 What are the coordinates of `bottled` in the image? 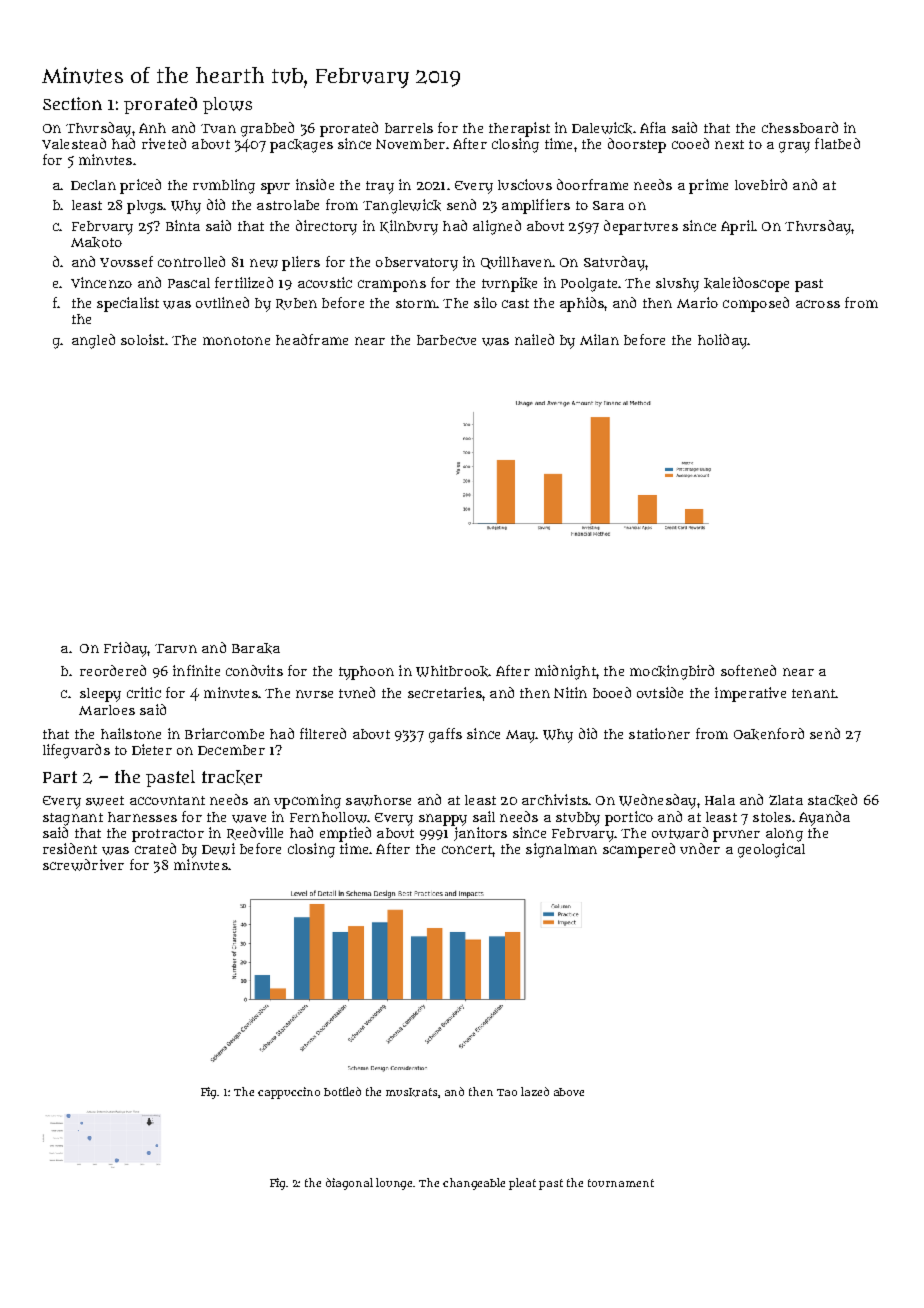 It's located at (342, 1091).
